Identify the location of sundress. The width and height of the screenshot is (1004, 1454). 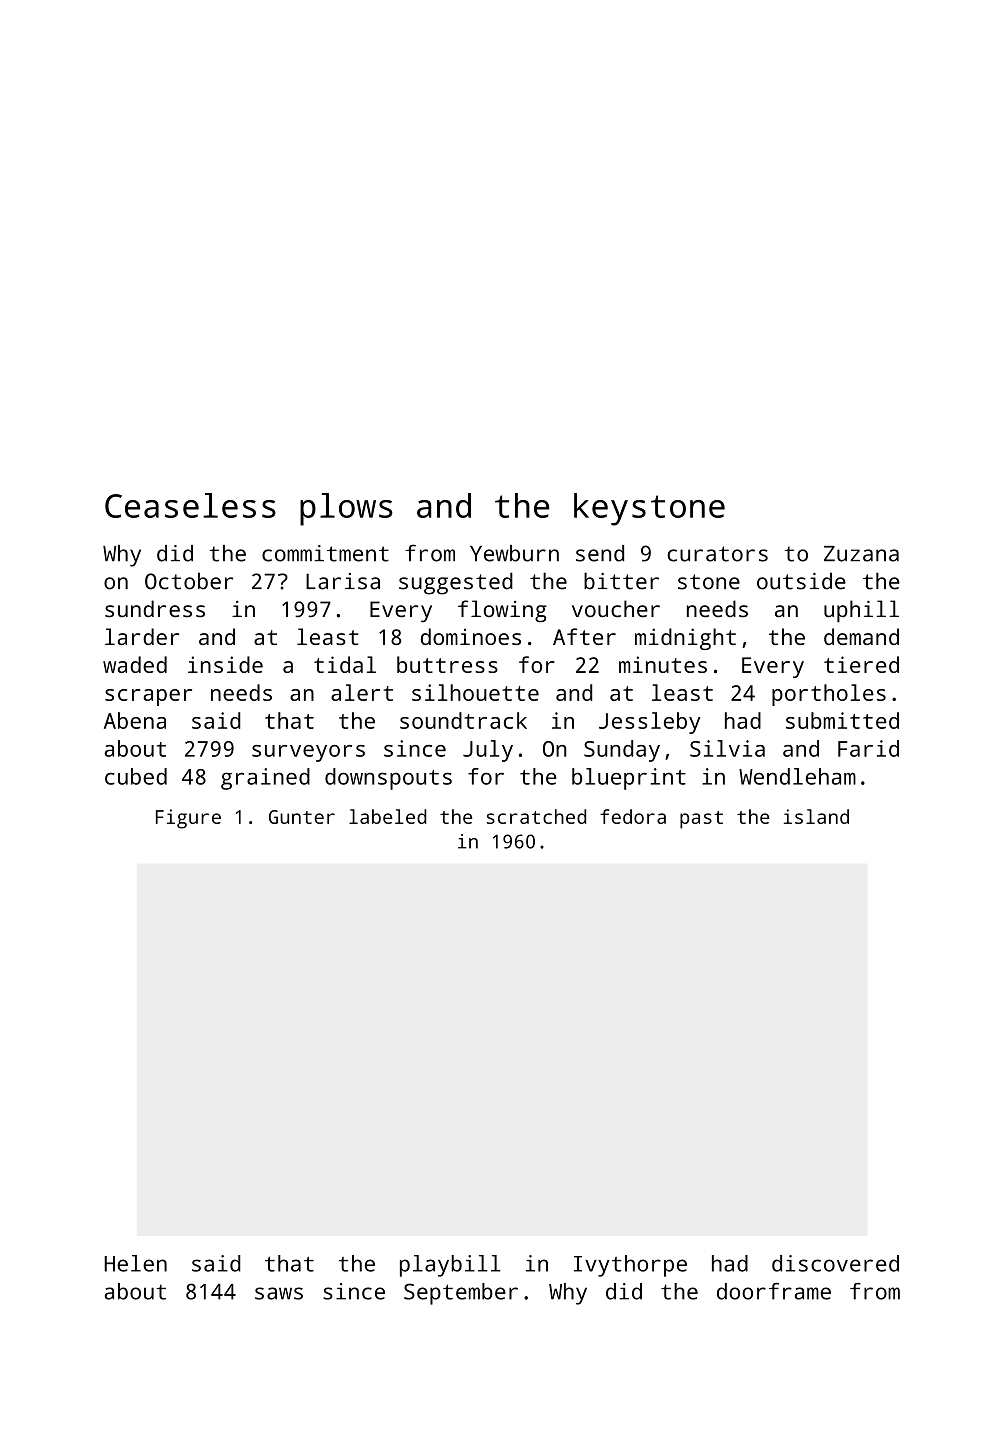
(155, 609).
